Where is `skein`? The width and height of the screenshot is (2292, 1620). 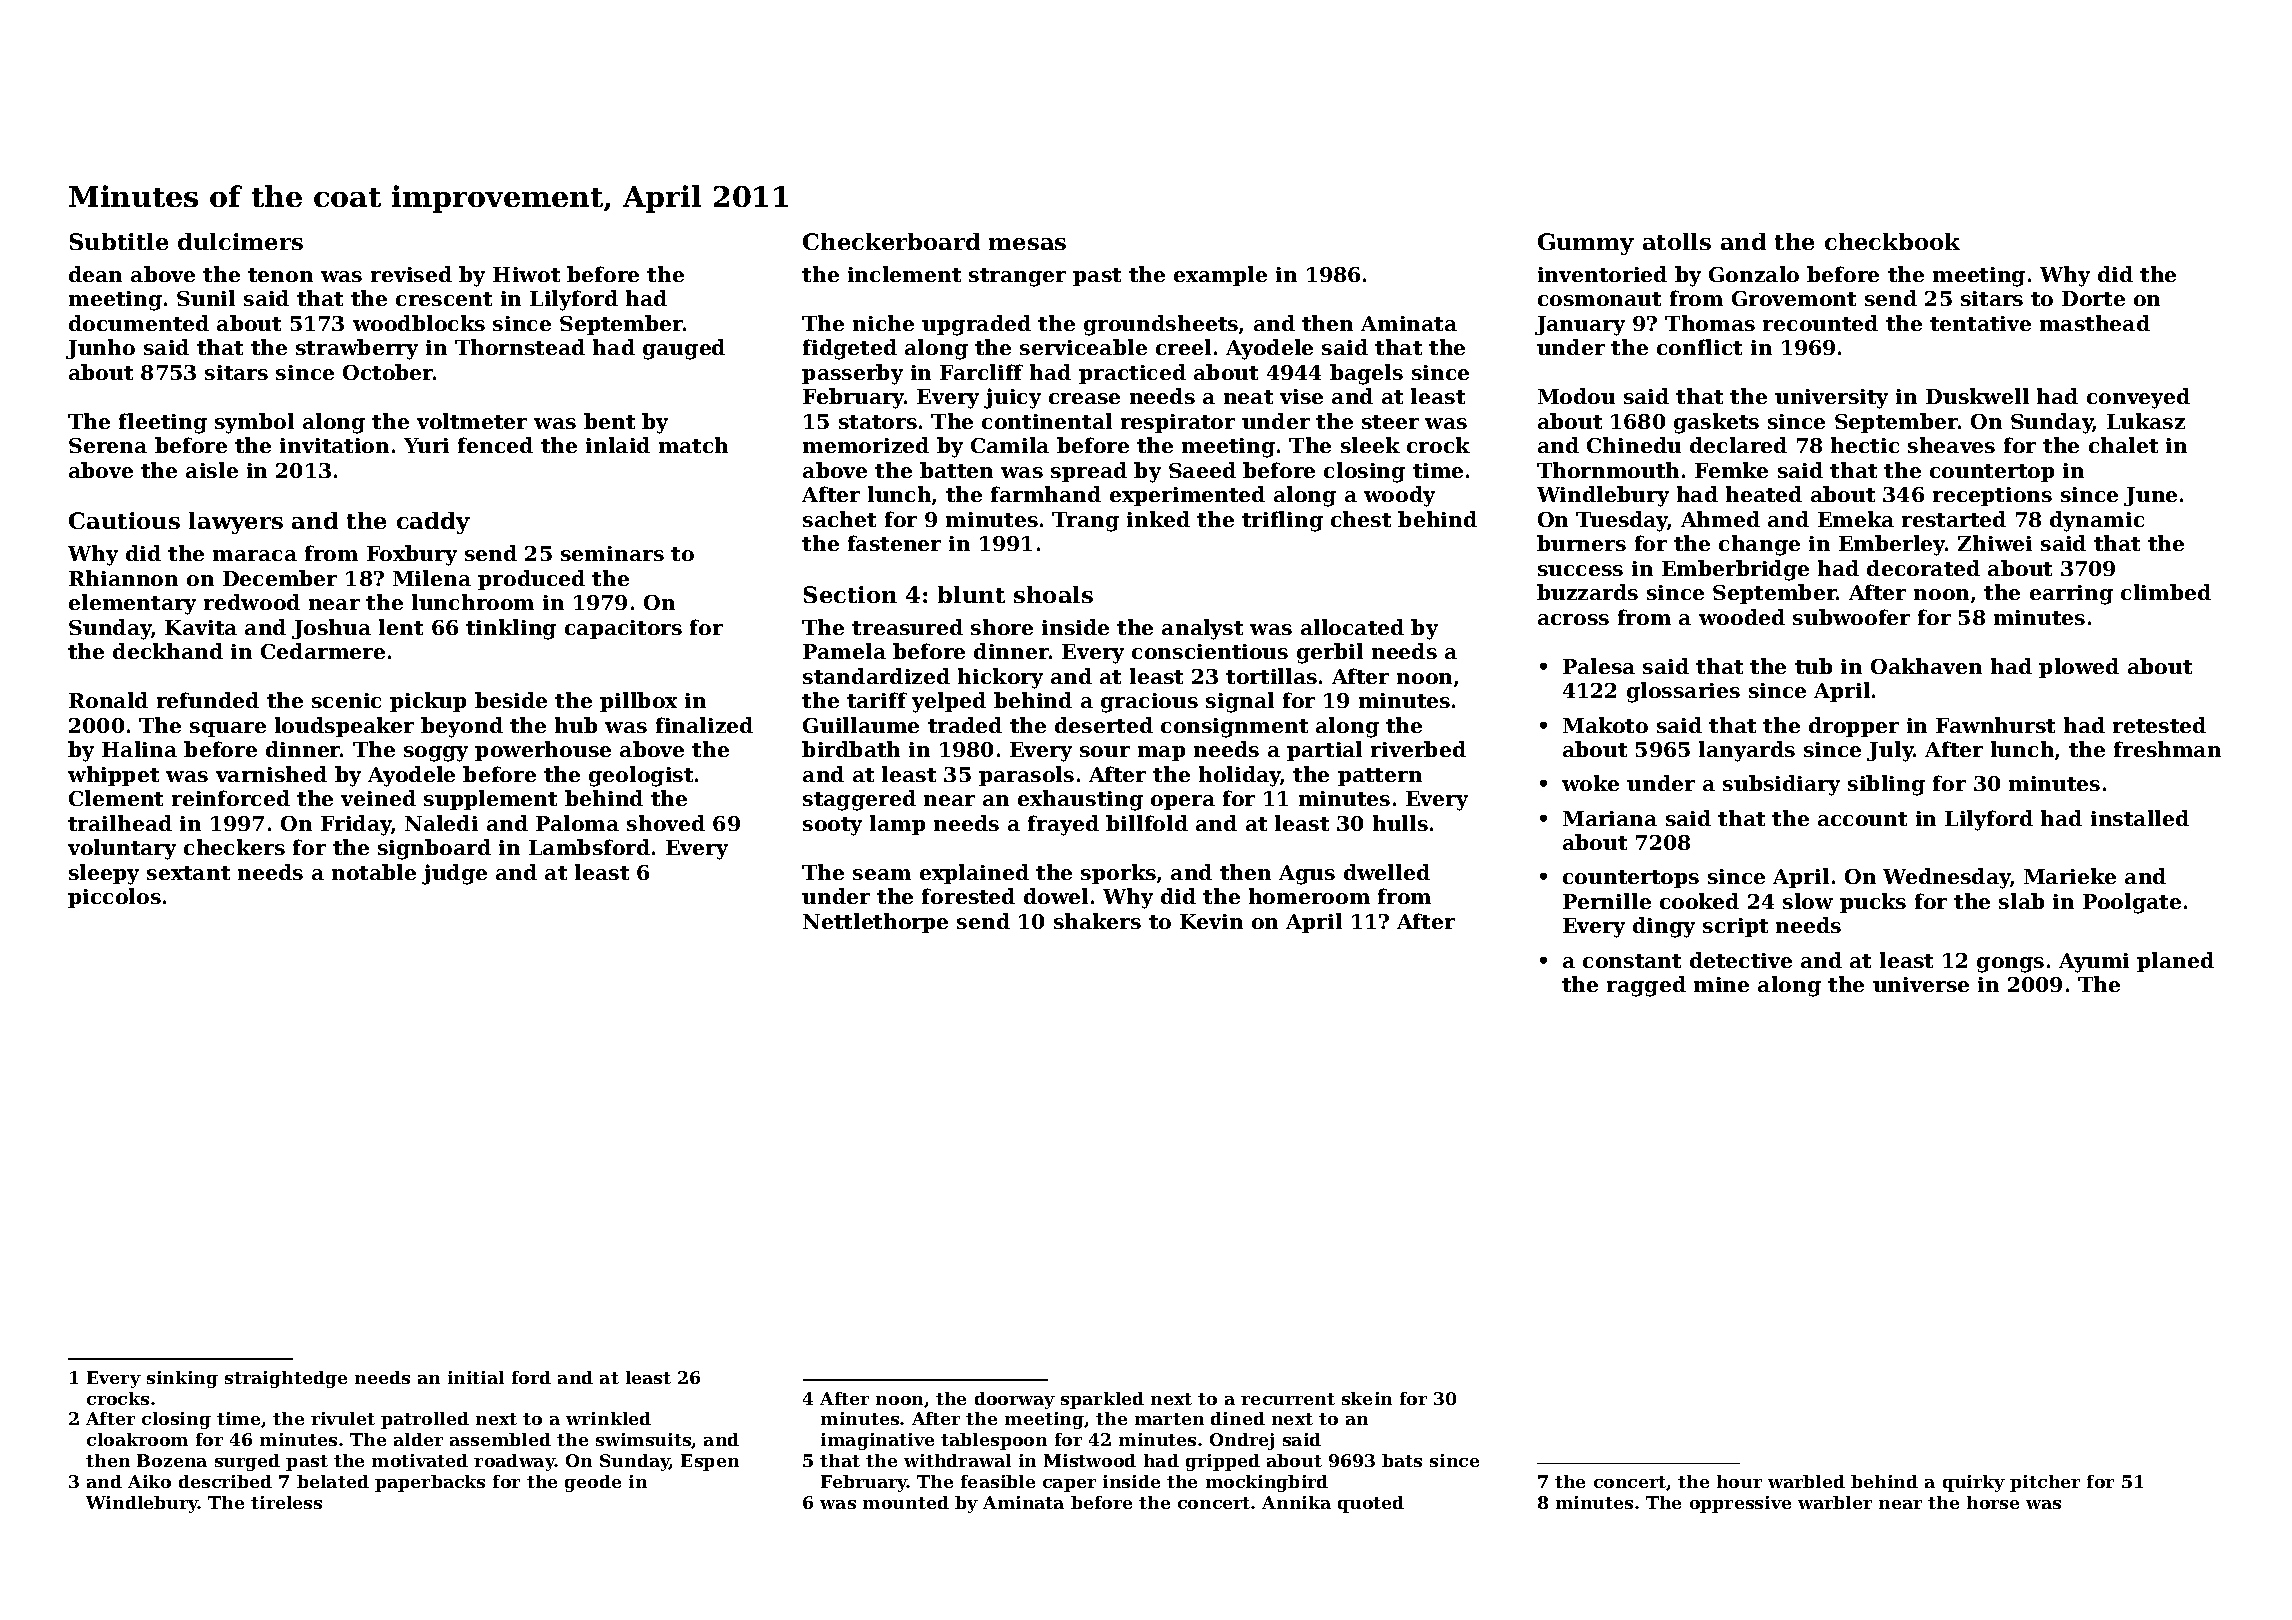 skein is located at coordinates (1367, 1398).
